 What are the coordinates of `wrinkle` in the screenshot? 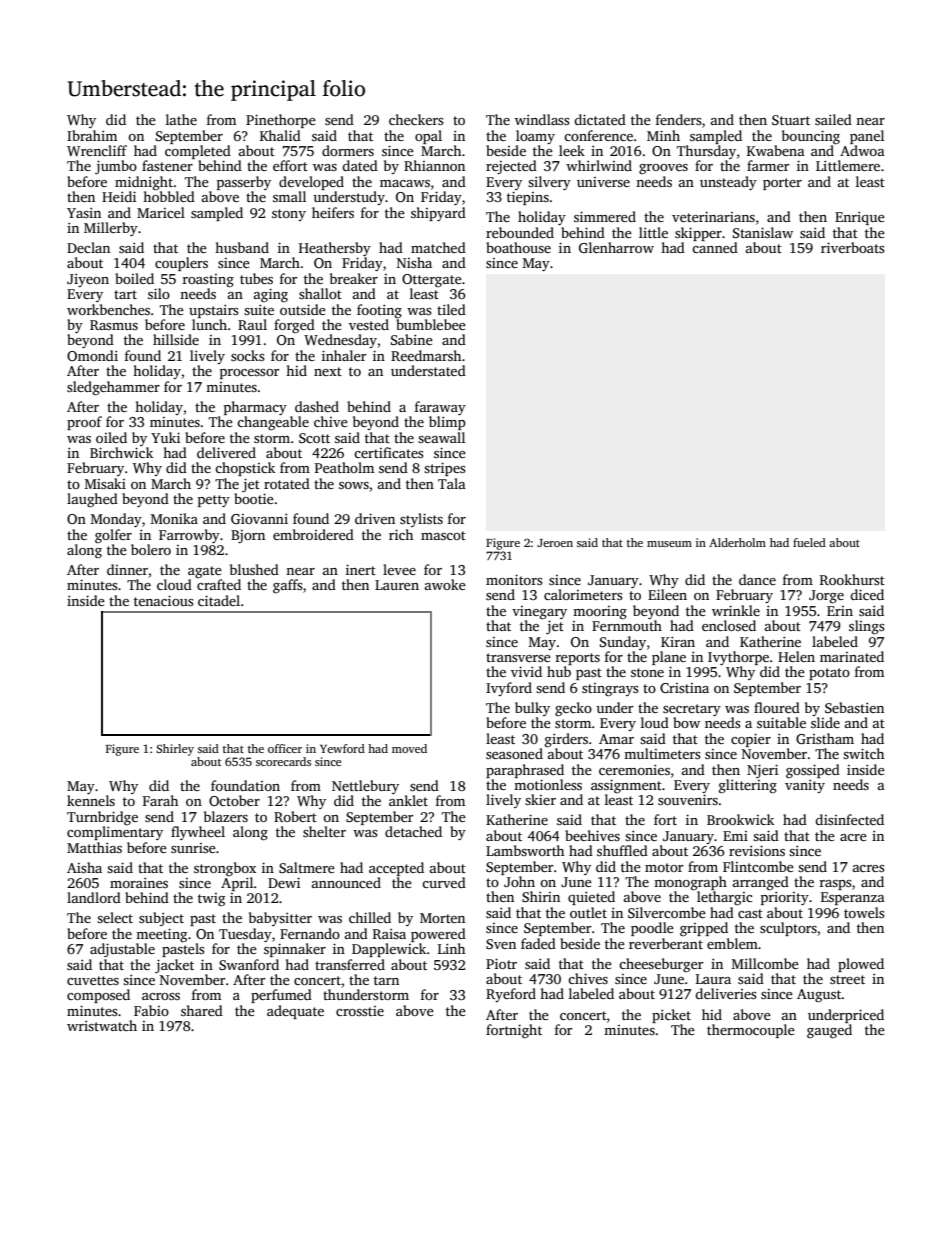 It's located at (736, 610).
